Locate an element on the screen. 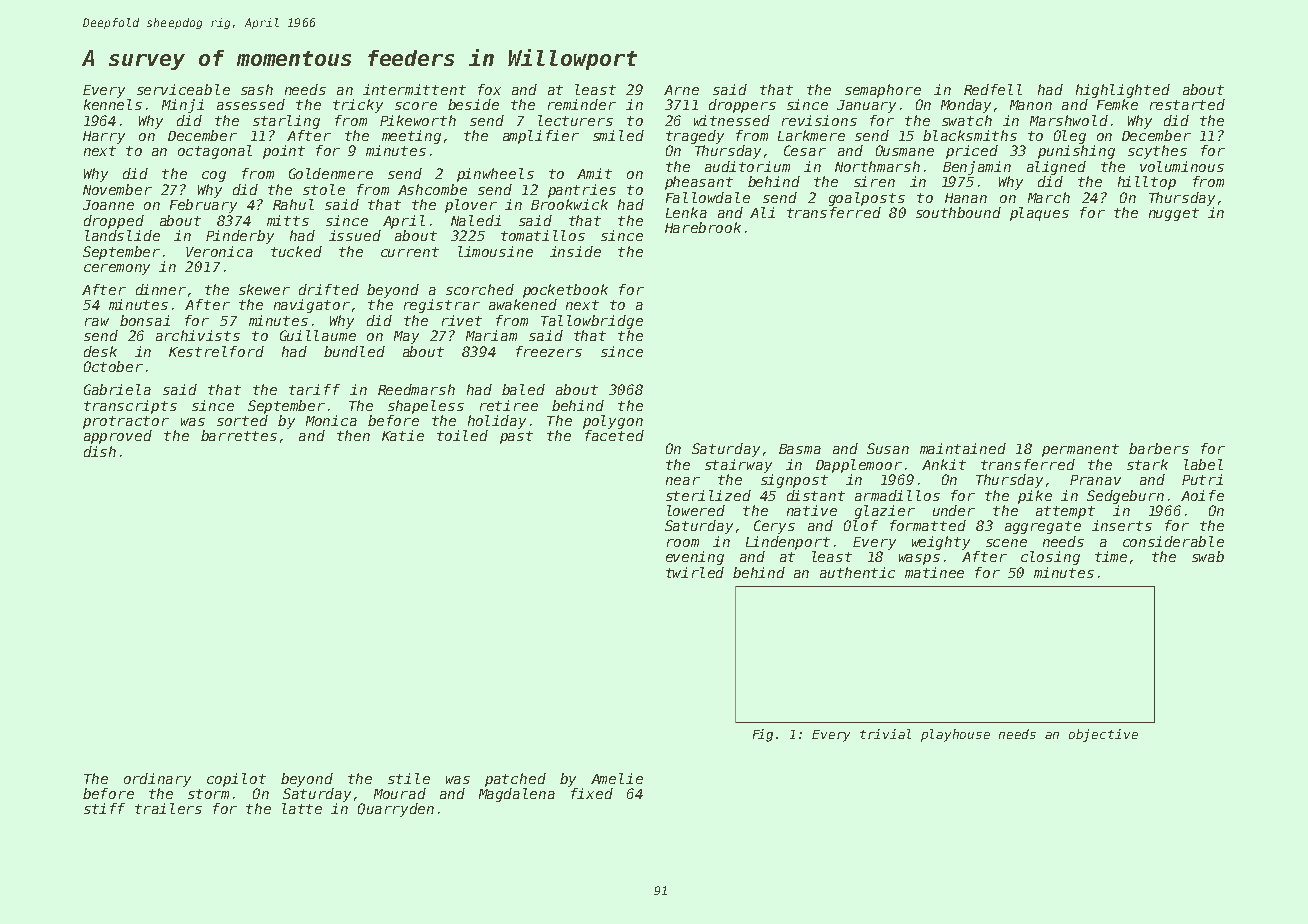  ordinary is located at coordinates (157, 780).
